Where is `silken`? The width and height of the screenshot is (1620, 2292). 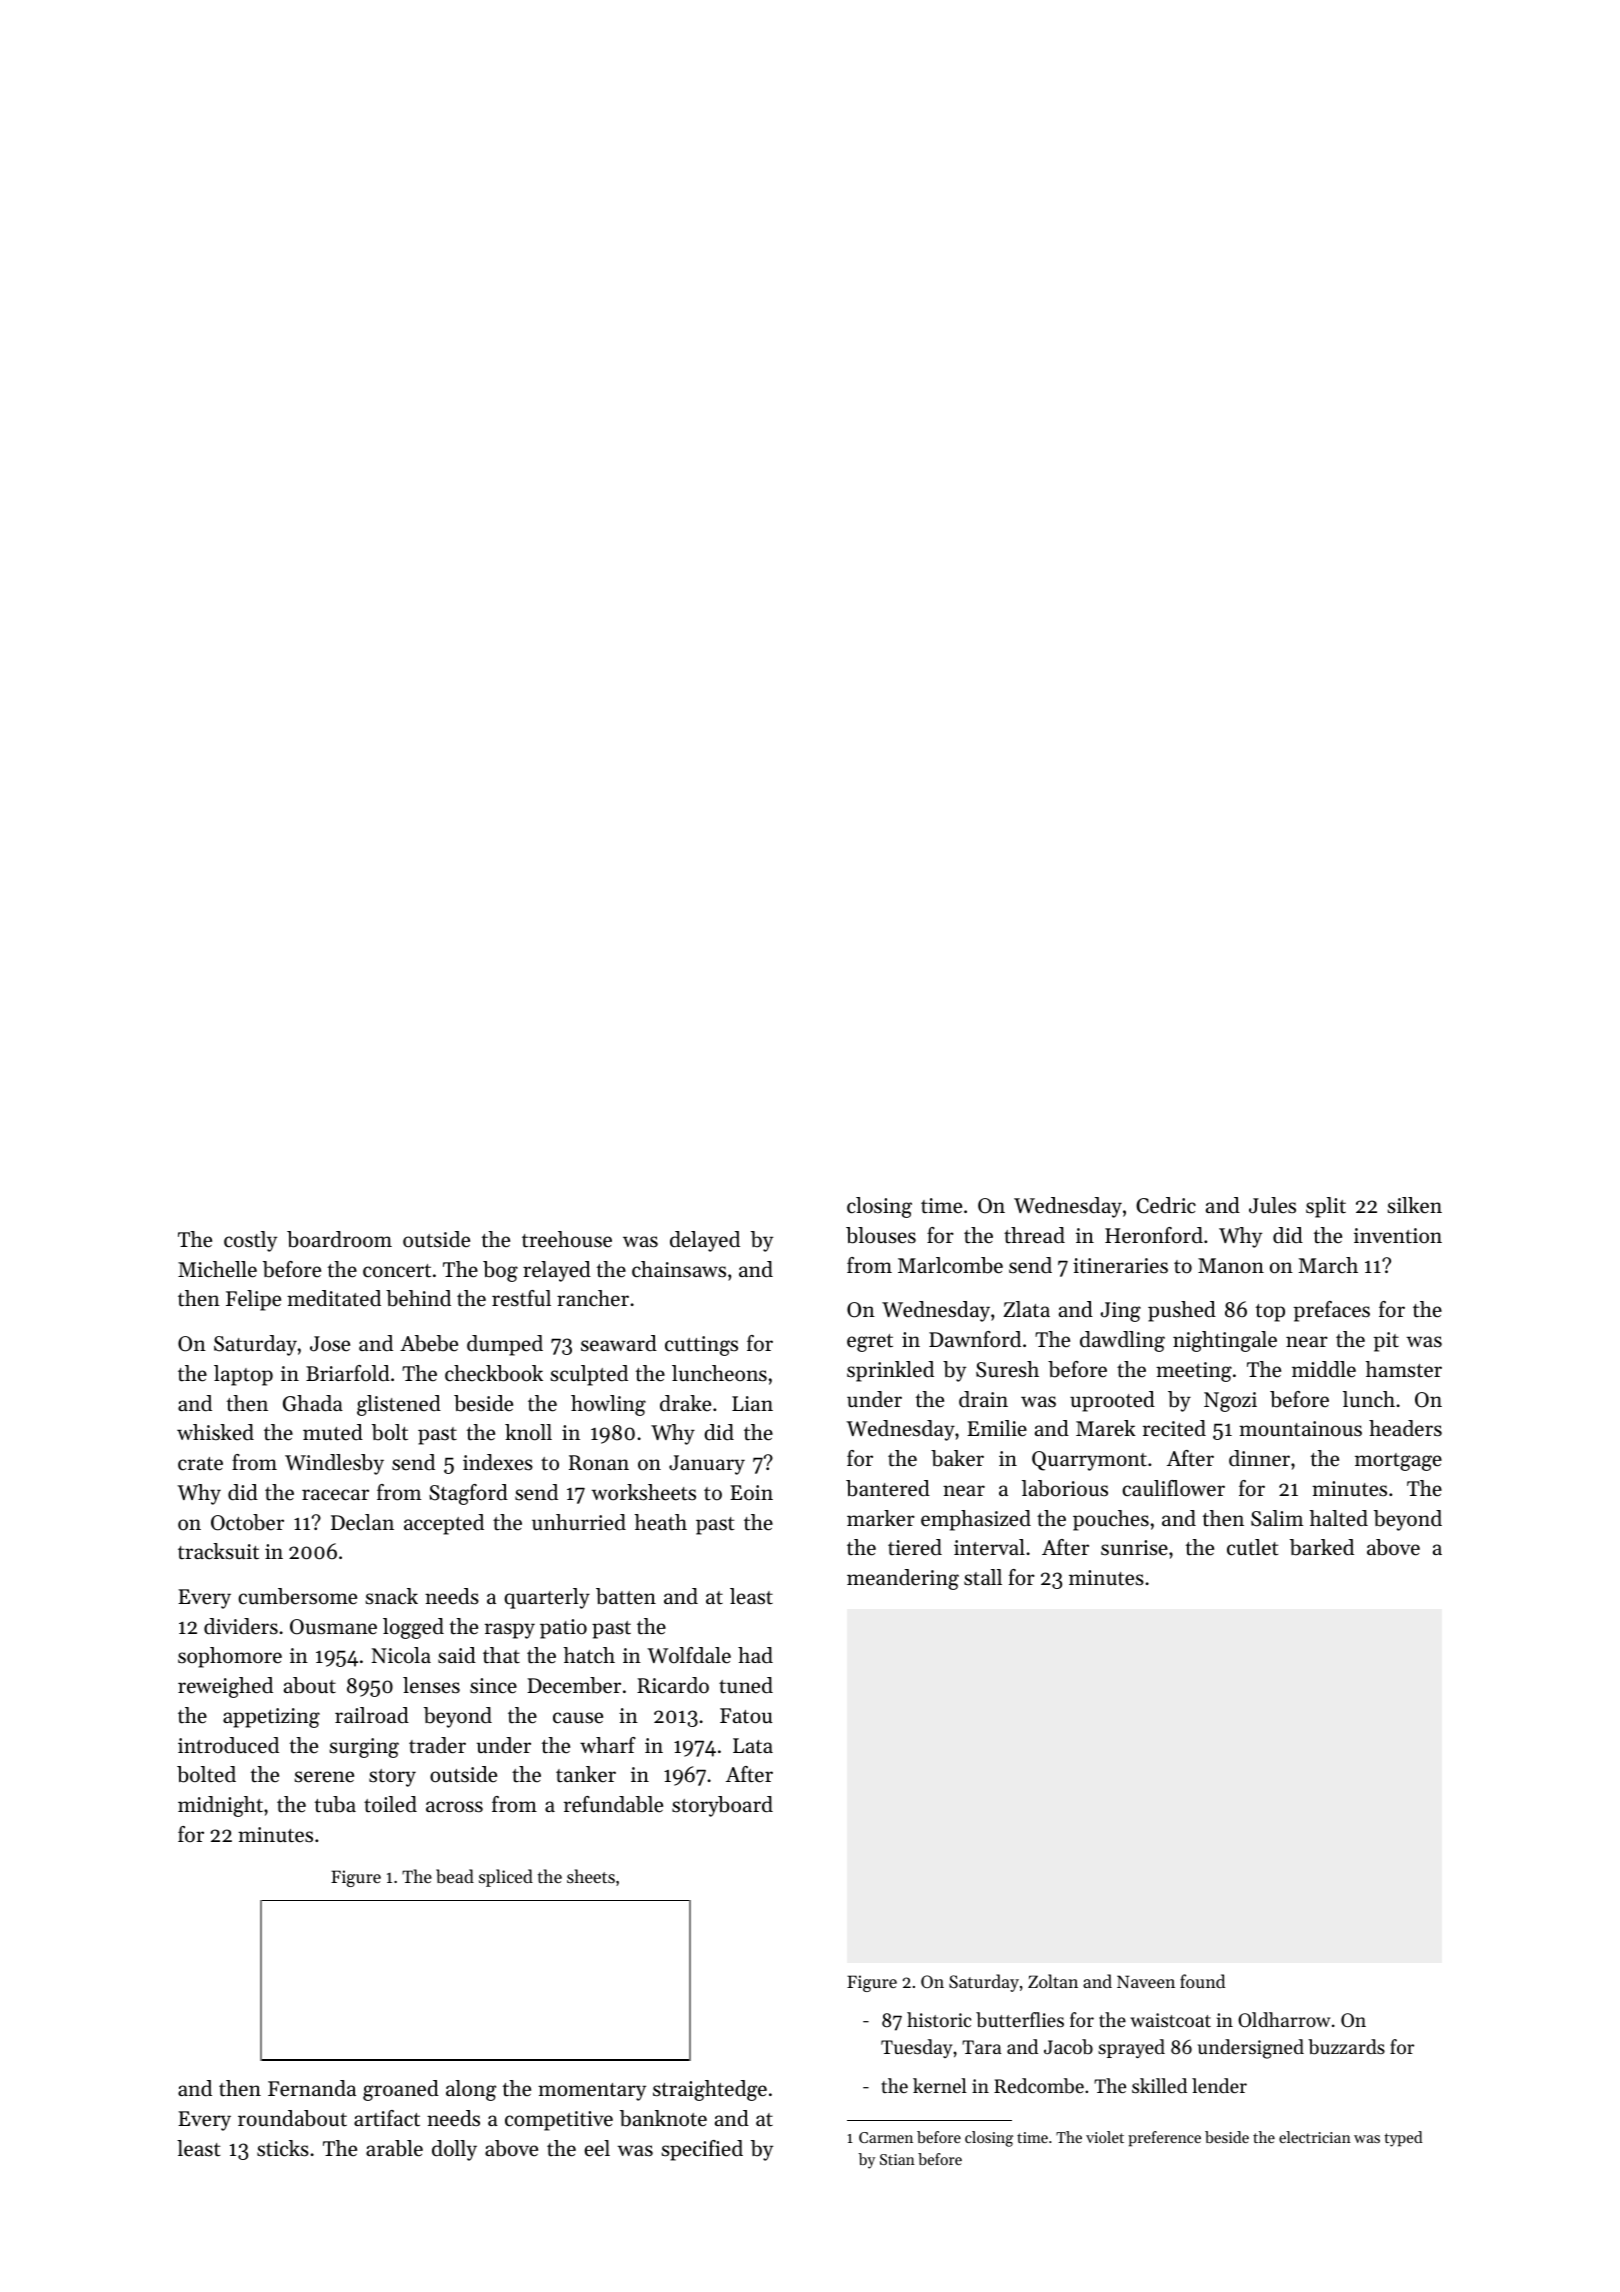
silken is located at coordinates (1414, 1205).
